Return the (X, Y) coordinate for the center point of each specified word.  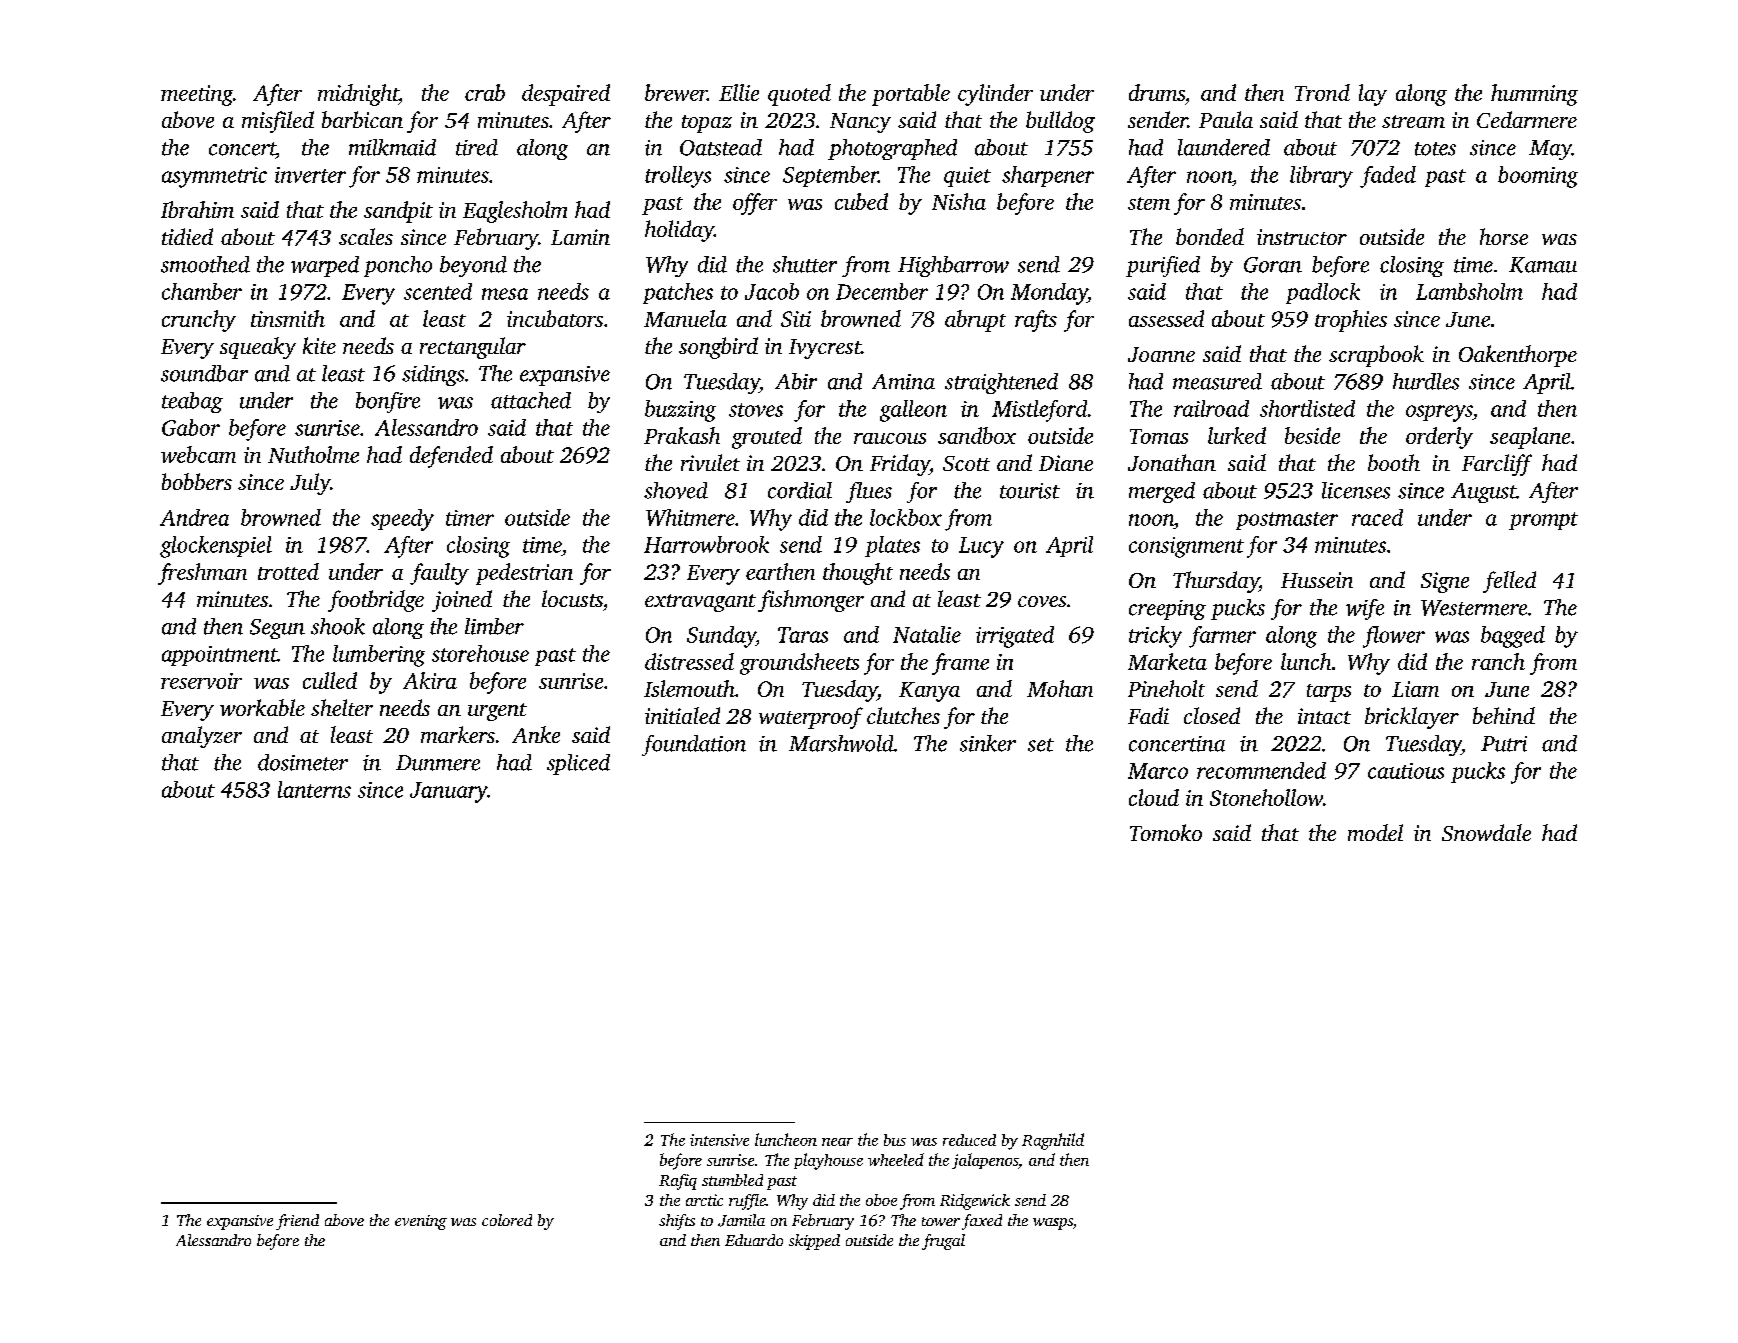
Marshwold (841, 743)
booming (1538, 177)
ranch (1498, 661)
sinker (988, 743)
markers (458, 734)
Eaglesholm (515, 212)
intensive (719, 1140)
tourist (1030, 491)
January (448, 792)
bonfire (388, 402)
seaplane (1530, 438)
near (837, 1142)
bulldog (1060, 122)
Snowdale (1486, 832)
